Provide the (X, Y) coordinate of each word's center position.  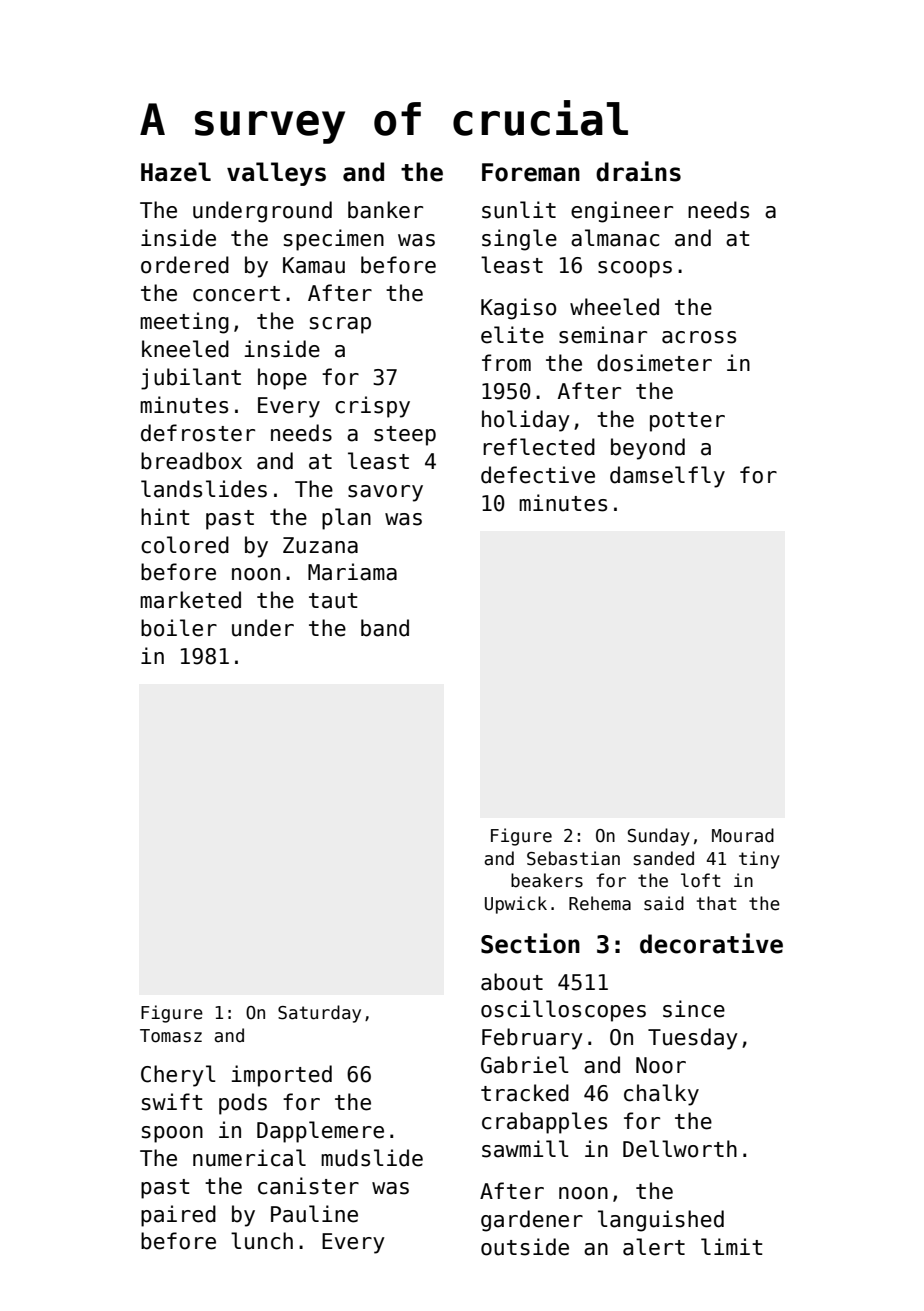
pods (243, 1104)
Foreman (531, 172)
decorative (711, 943)
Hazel (176, 172)
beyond (648, 449)
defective (538, 475)
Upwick (516, 905)
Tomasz (171, 1036)
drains (638, 171)
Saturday (319, 1014)
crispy (372, 407)
